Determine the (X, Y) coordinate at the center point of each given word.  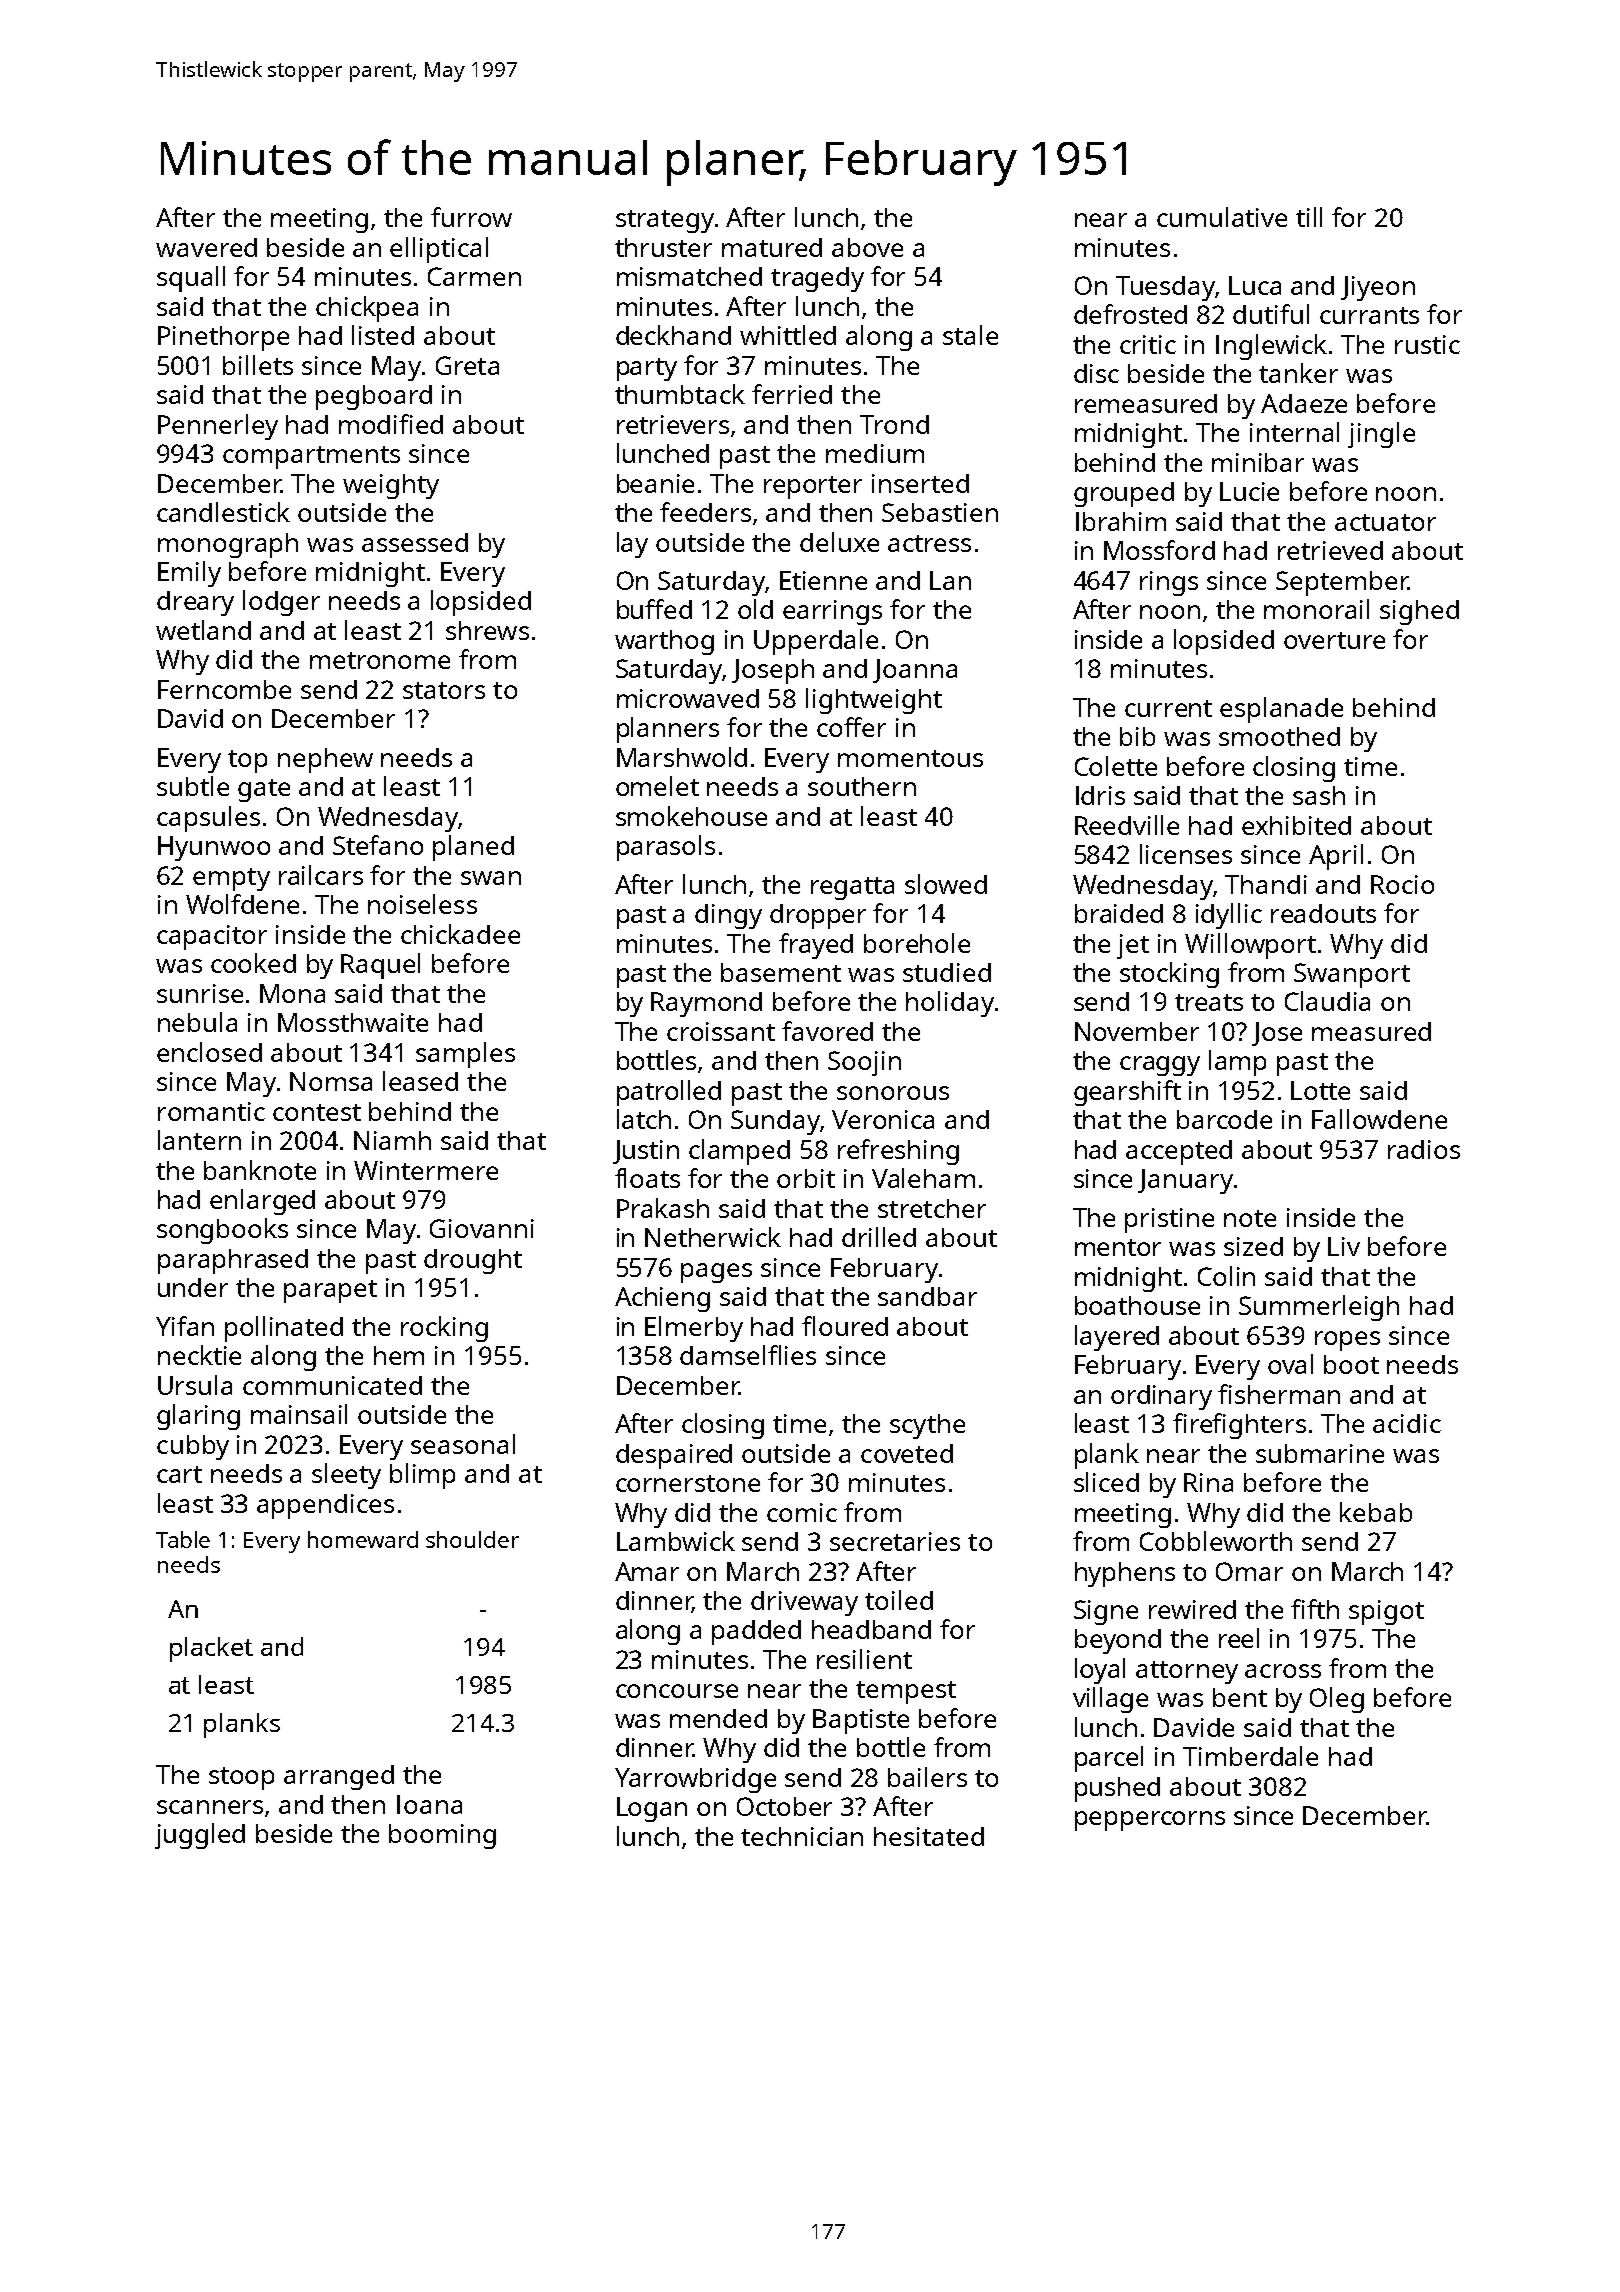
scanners (210, 1807)
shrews (487, 630)
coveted (907, 1453)
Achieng (662, 1299)
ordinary (1161, 1397)
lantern (199, 1140)
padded (756, 1632)
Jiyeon (1378, 288)
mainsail (299, 1414)
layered (1117, 1338)
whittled (788, 335)
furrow (471, 217)
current (1168, 708)
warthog (664, 642)
